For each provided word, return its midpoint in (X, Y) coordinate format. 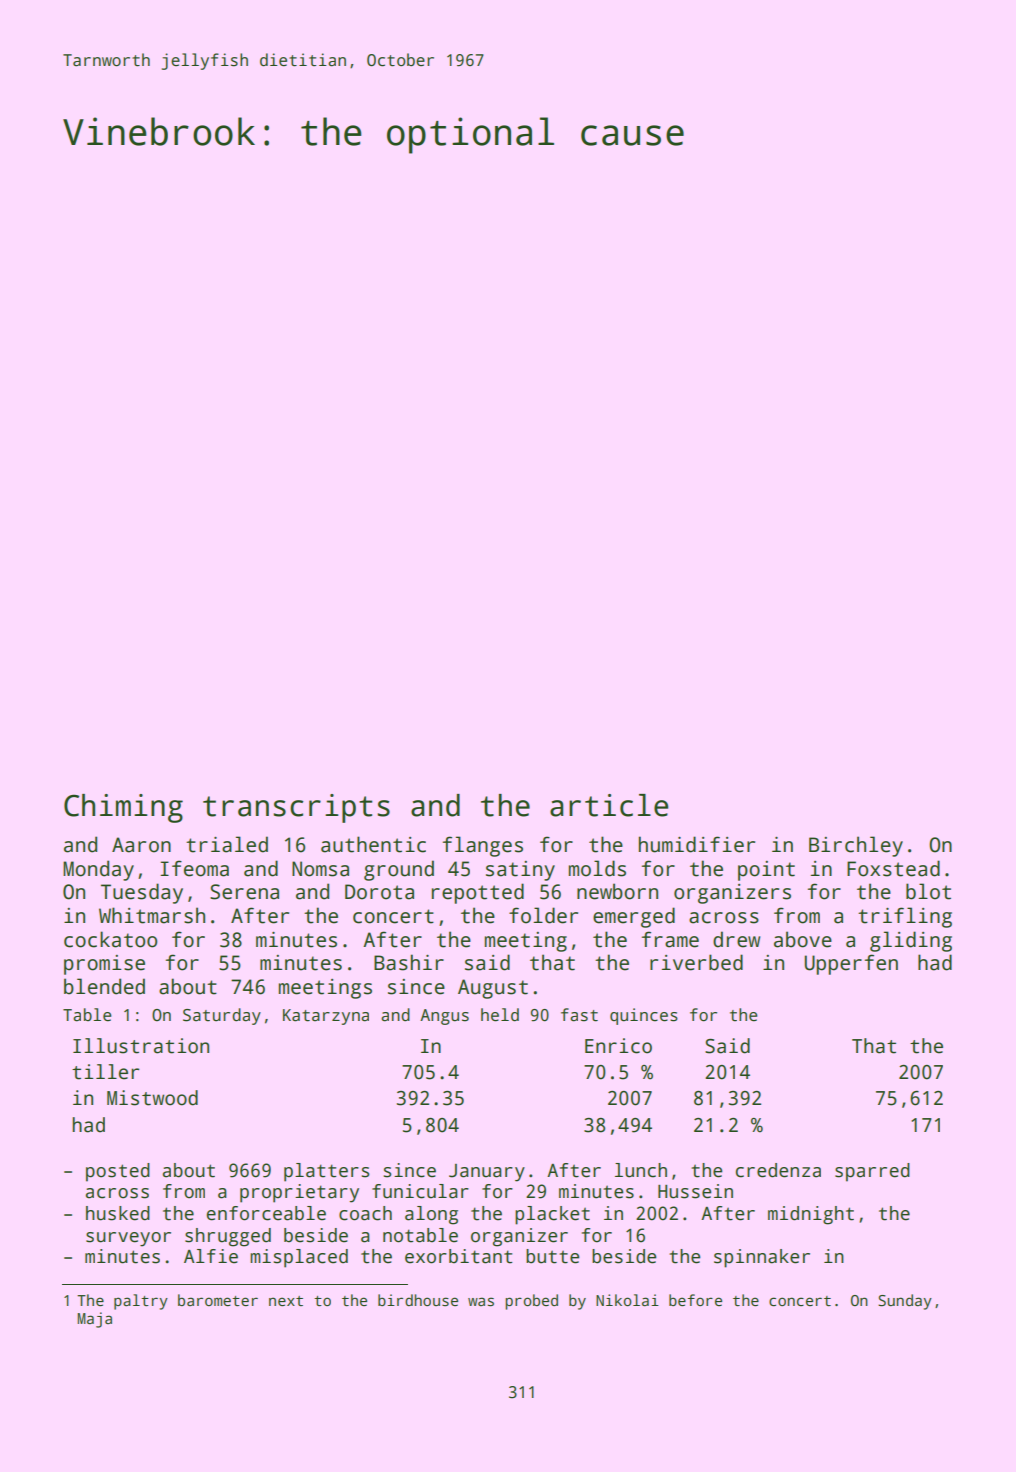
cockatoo (110, 939)
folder (543, 915)
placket (552, 1215)
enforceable (266, 1213)
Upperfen (851, 964)
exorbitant (458, 1256)
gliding (911, 941)
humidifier (697, 844)
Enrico (618, 1046)
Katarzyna (326, 1017)
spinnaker (762, 1258)
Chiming (123, 808)
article (609, 805)
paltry (141, 1302)
